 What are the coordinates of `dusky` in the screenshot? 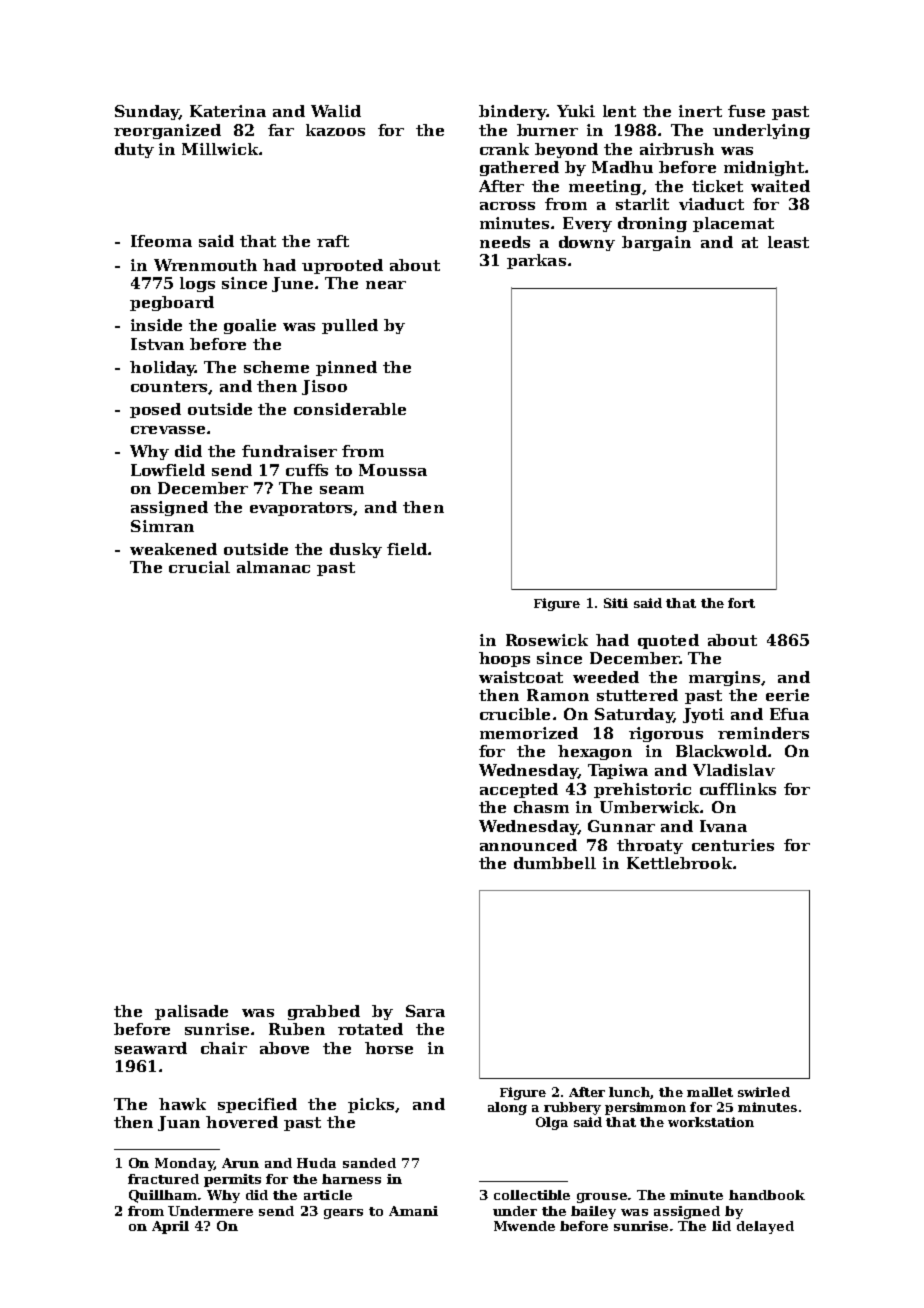 It's located at (356, 550).
